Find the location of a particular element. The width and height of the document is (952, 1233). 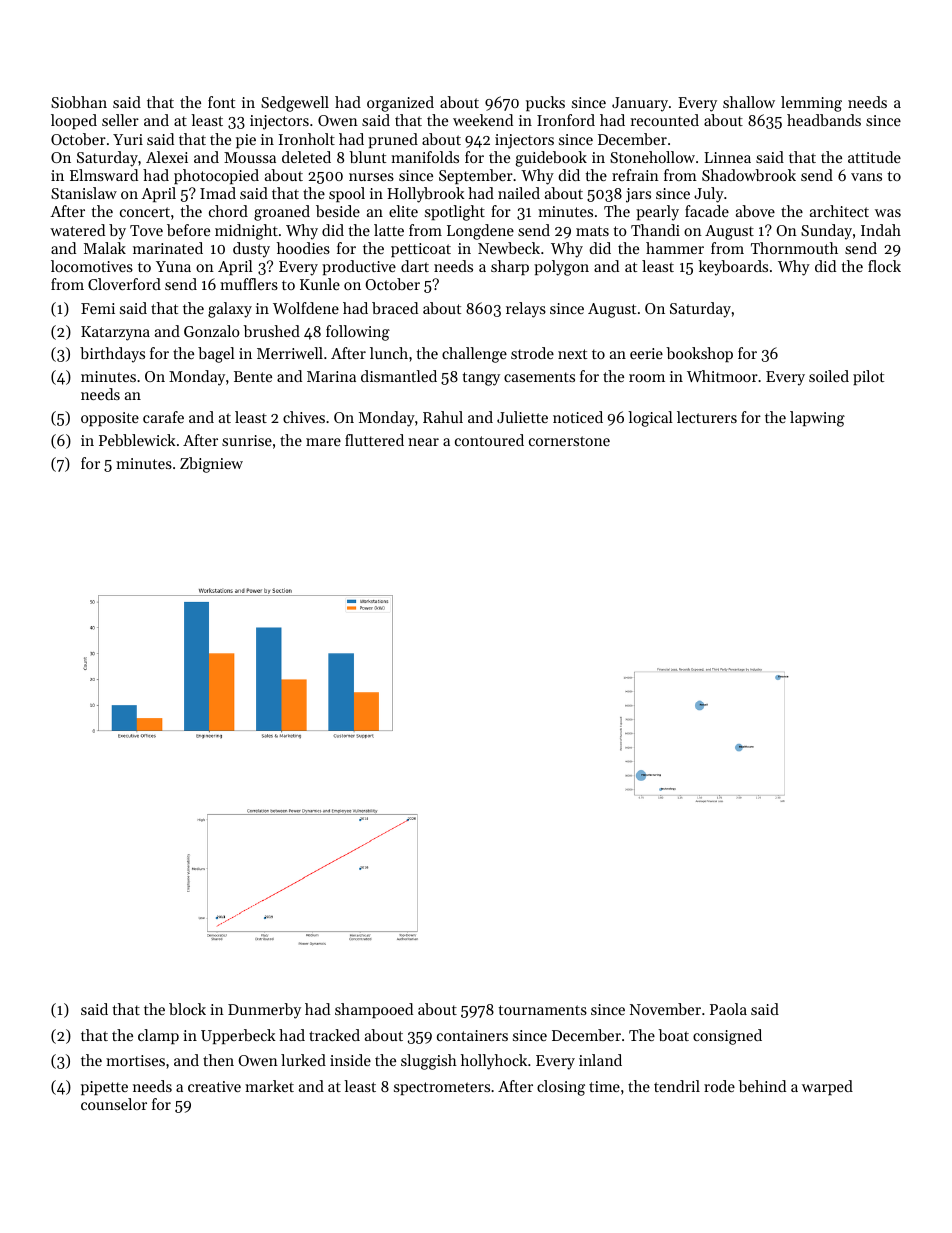

Dunmerby is located at coordinates (264, 1011).
